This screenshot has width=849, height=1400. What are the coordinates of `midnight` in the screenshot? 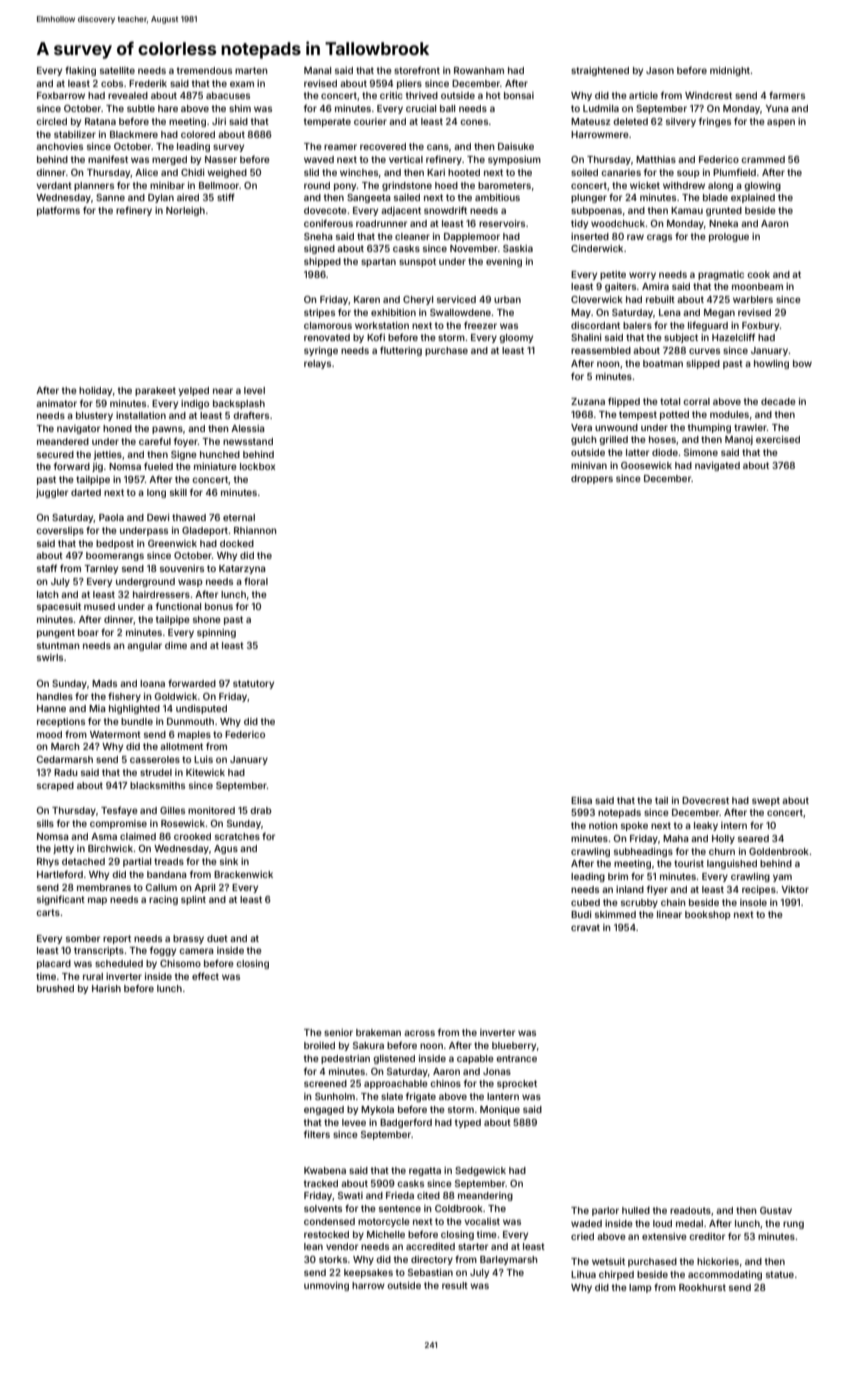 It's located at (730, 71).
